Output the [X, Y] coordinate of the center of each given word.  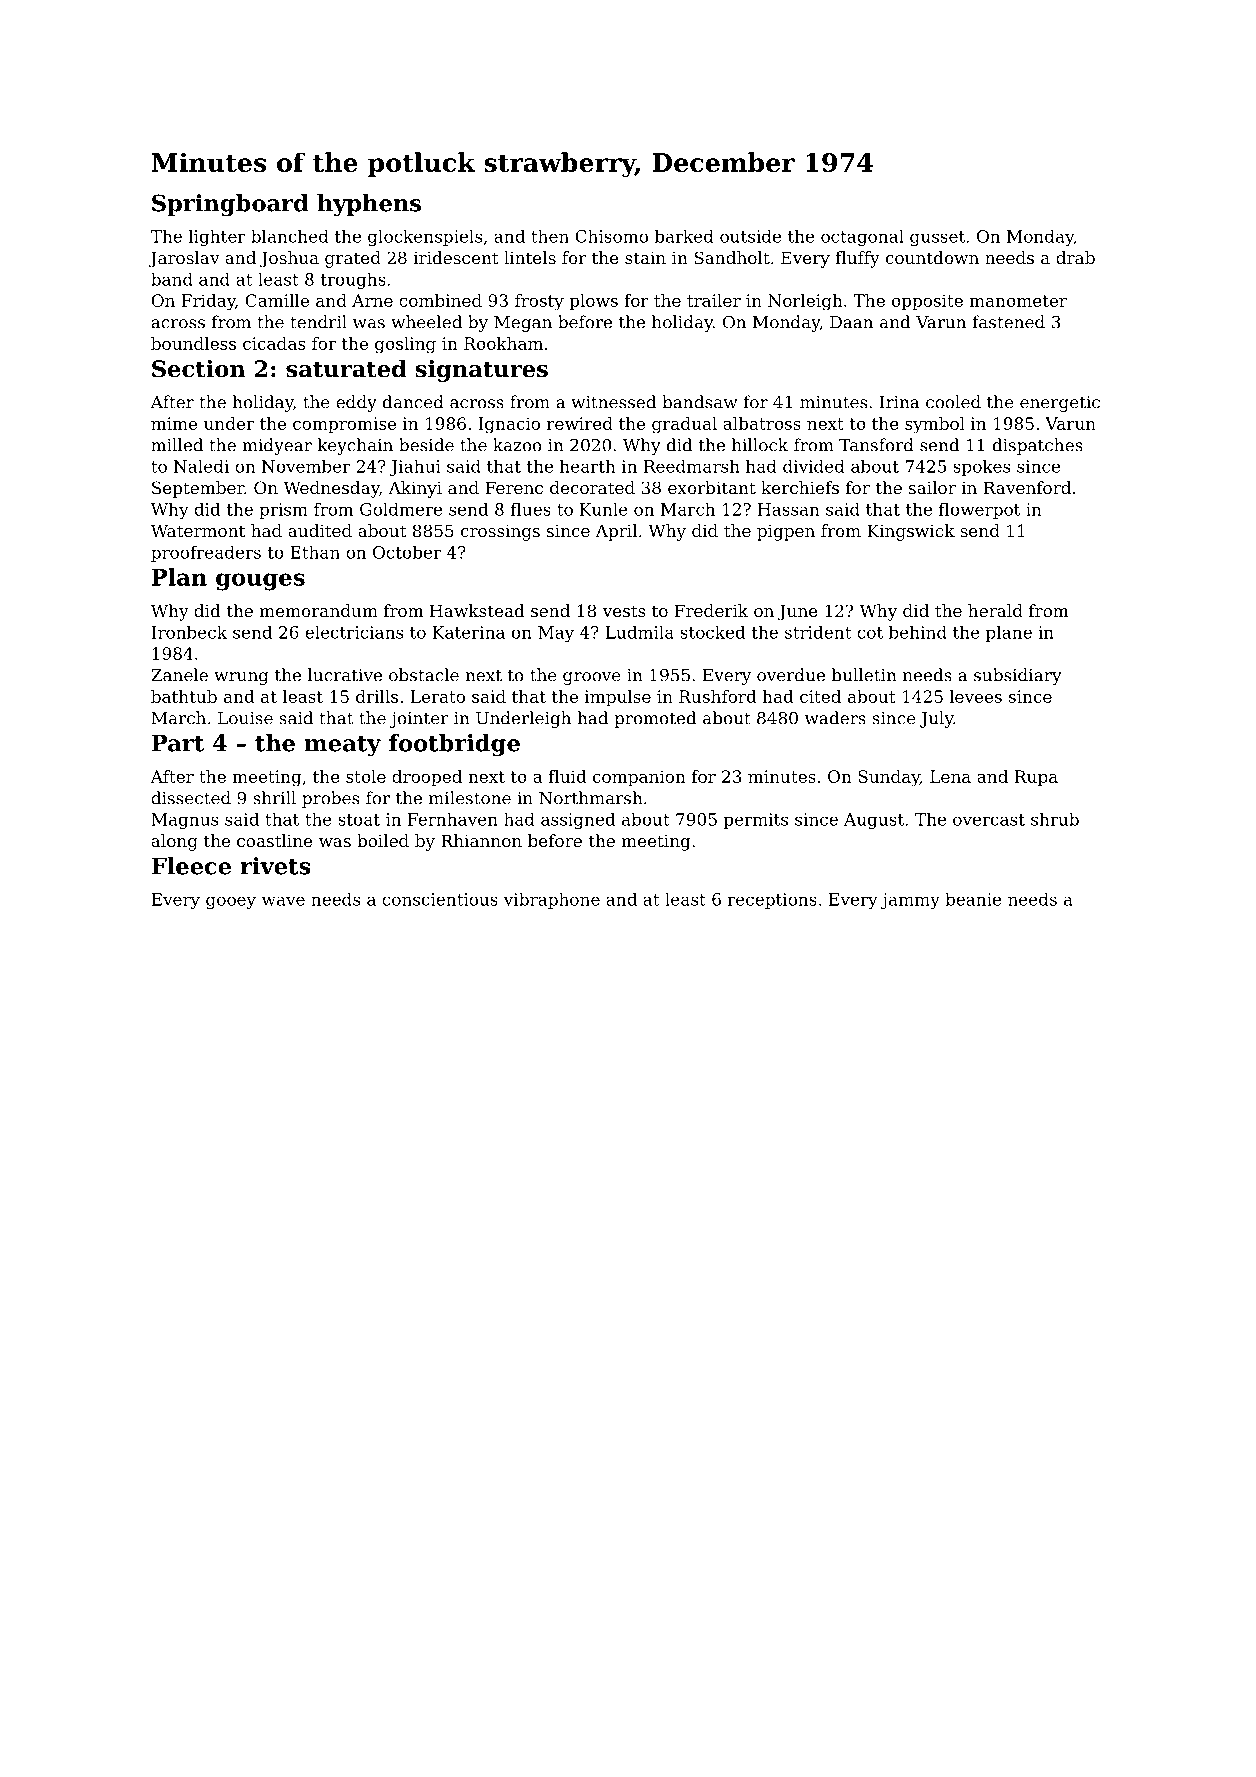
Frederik [711, 610]
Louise [245, 718]
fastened [1009, 322]
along [174, 842]
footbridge [454, 745]
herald [995, 610]
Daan [851, 322]
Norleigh [805, 302]
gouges [260, 582]
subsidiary [1017, 676]
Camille [277, 300]
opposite [927, 302]
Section [198, 369]
